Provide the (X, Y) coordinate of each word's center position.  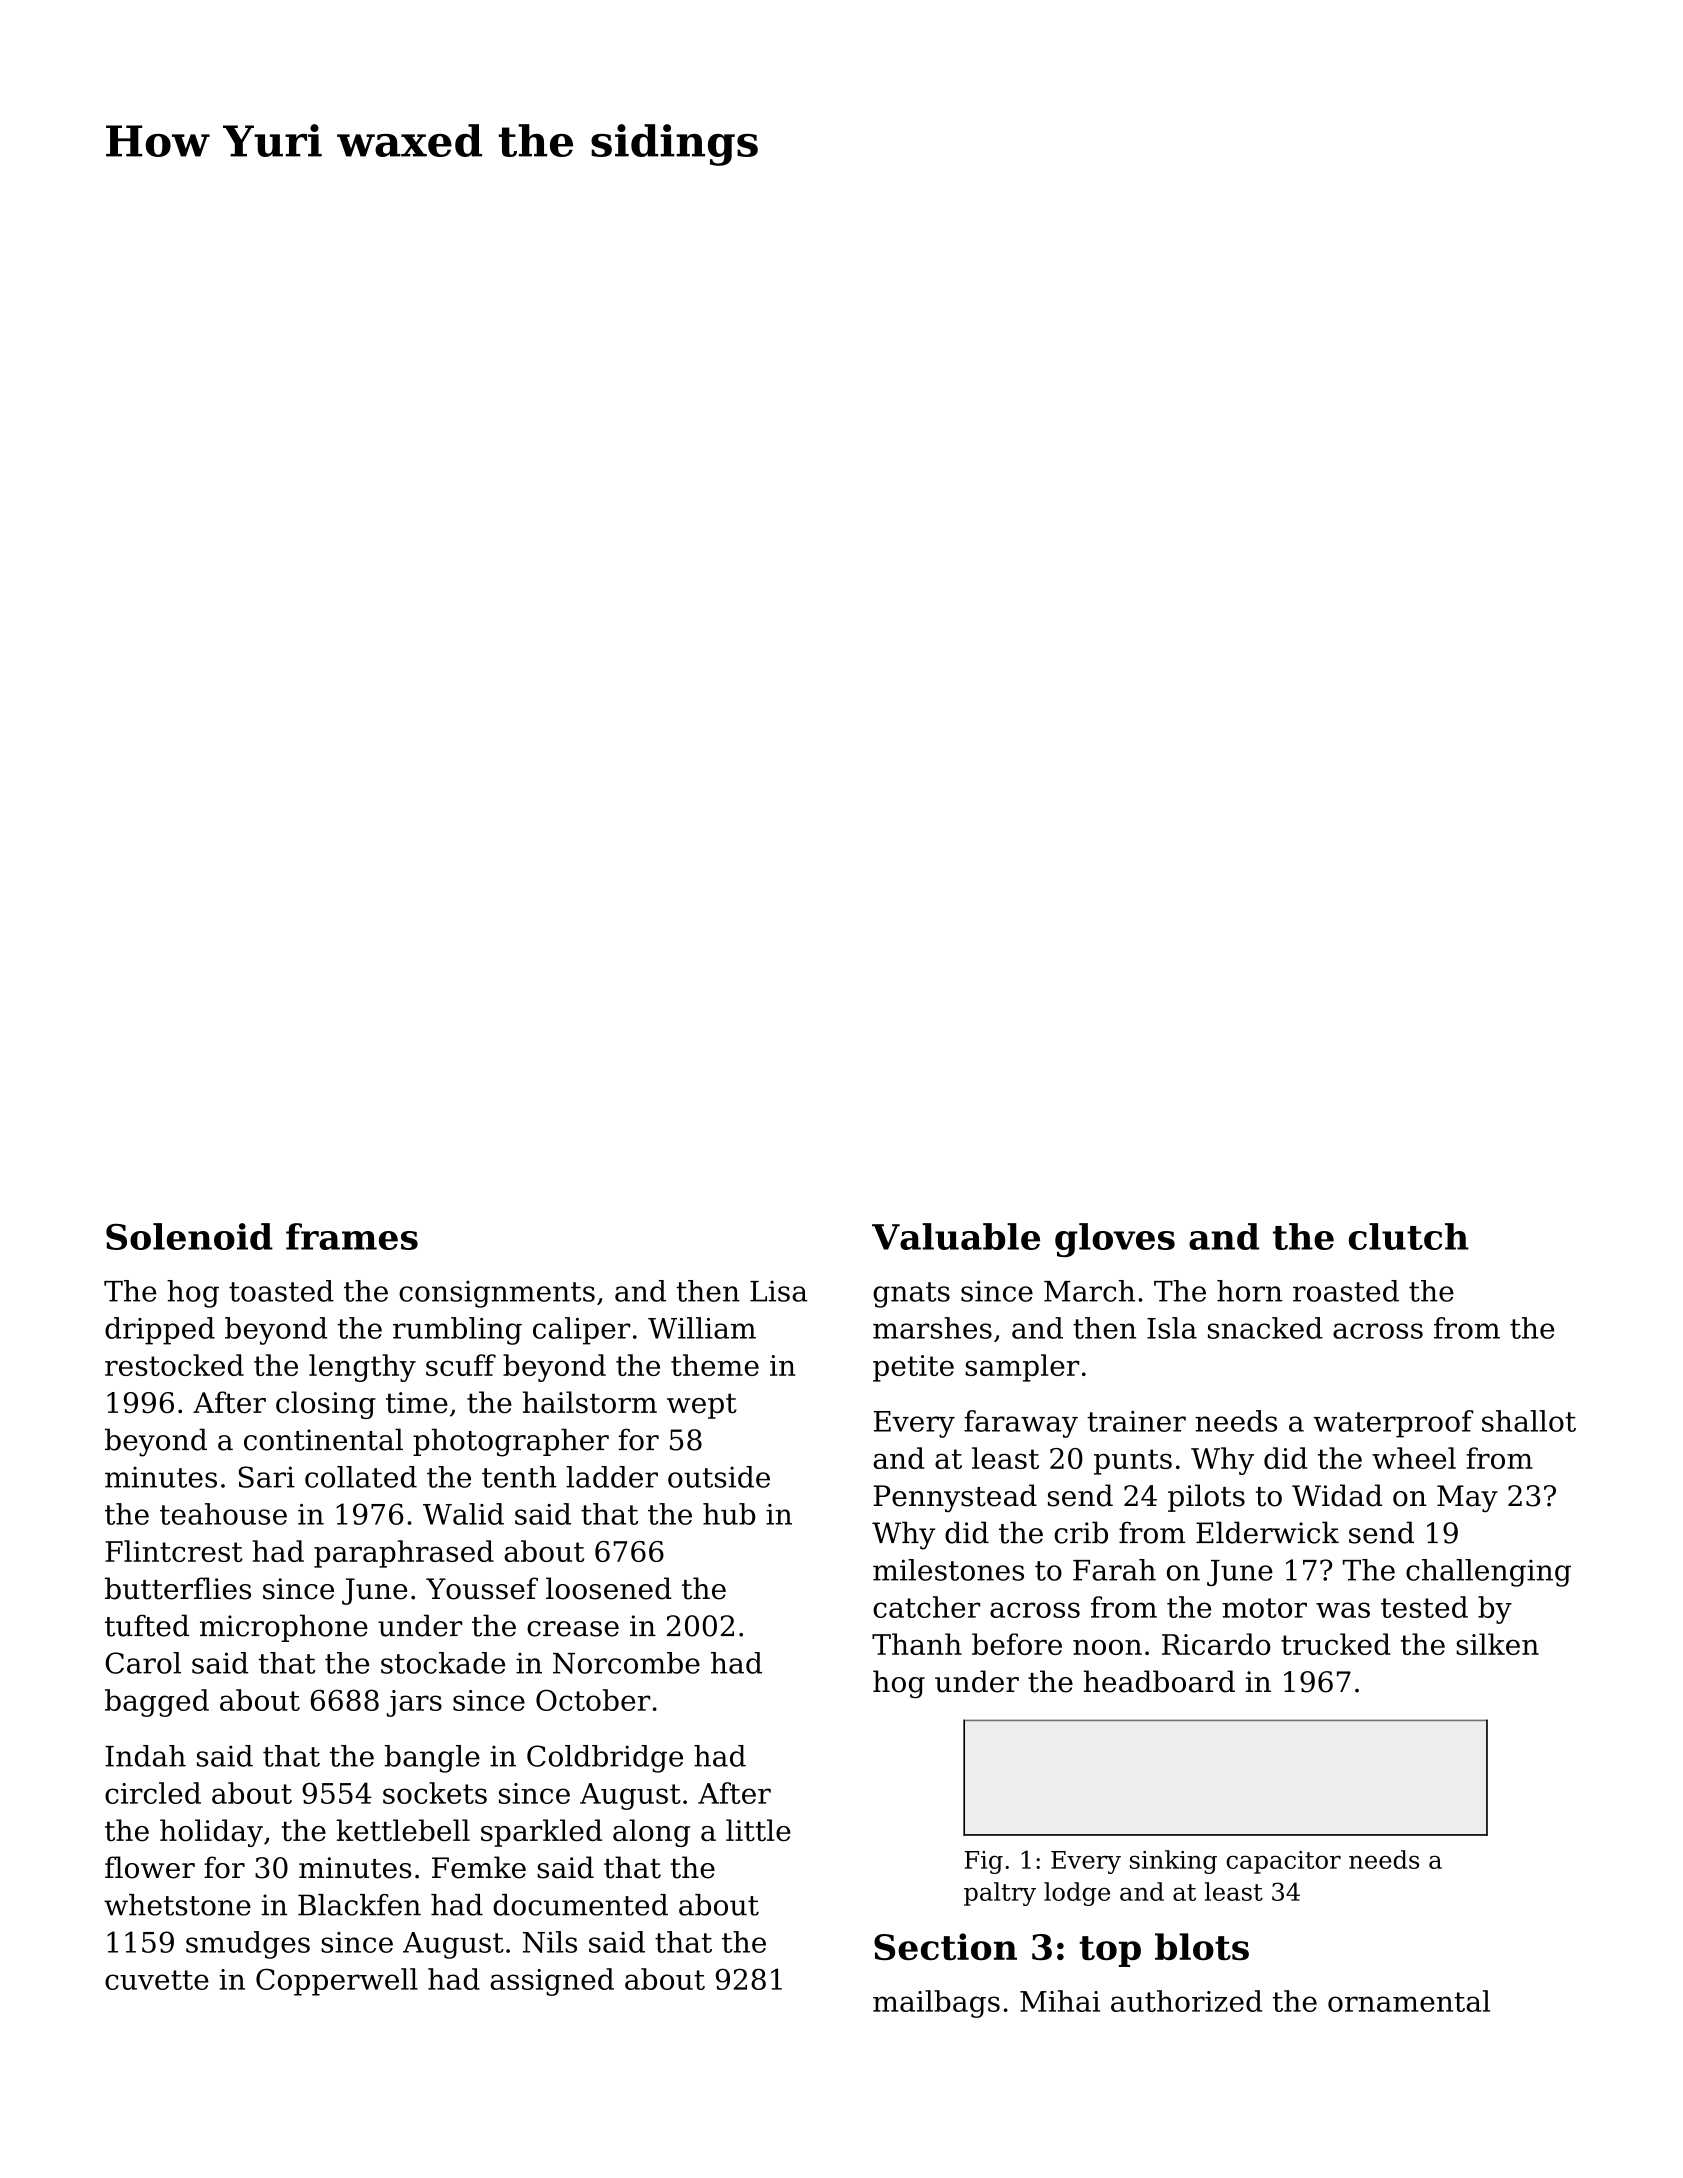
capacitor (1283, 1862)
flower (150, 1867)
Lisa (779, 1291)
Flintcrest (174, 1551)
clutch (1409, 1236)
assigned (552, 1982)
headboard (1159, 1681)
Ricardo (1216, 1644)
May (1467, 1498)
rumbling (457, 1331)
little (758, 1830)
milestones (948, 1570)
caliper (581, 1331)
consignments (497, 1294)
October (593, 1700)
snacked (1265, 1328)
